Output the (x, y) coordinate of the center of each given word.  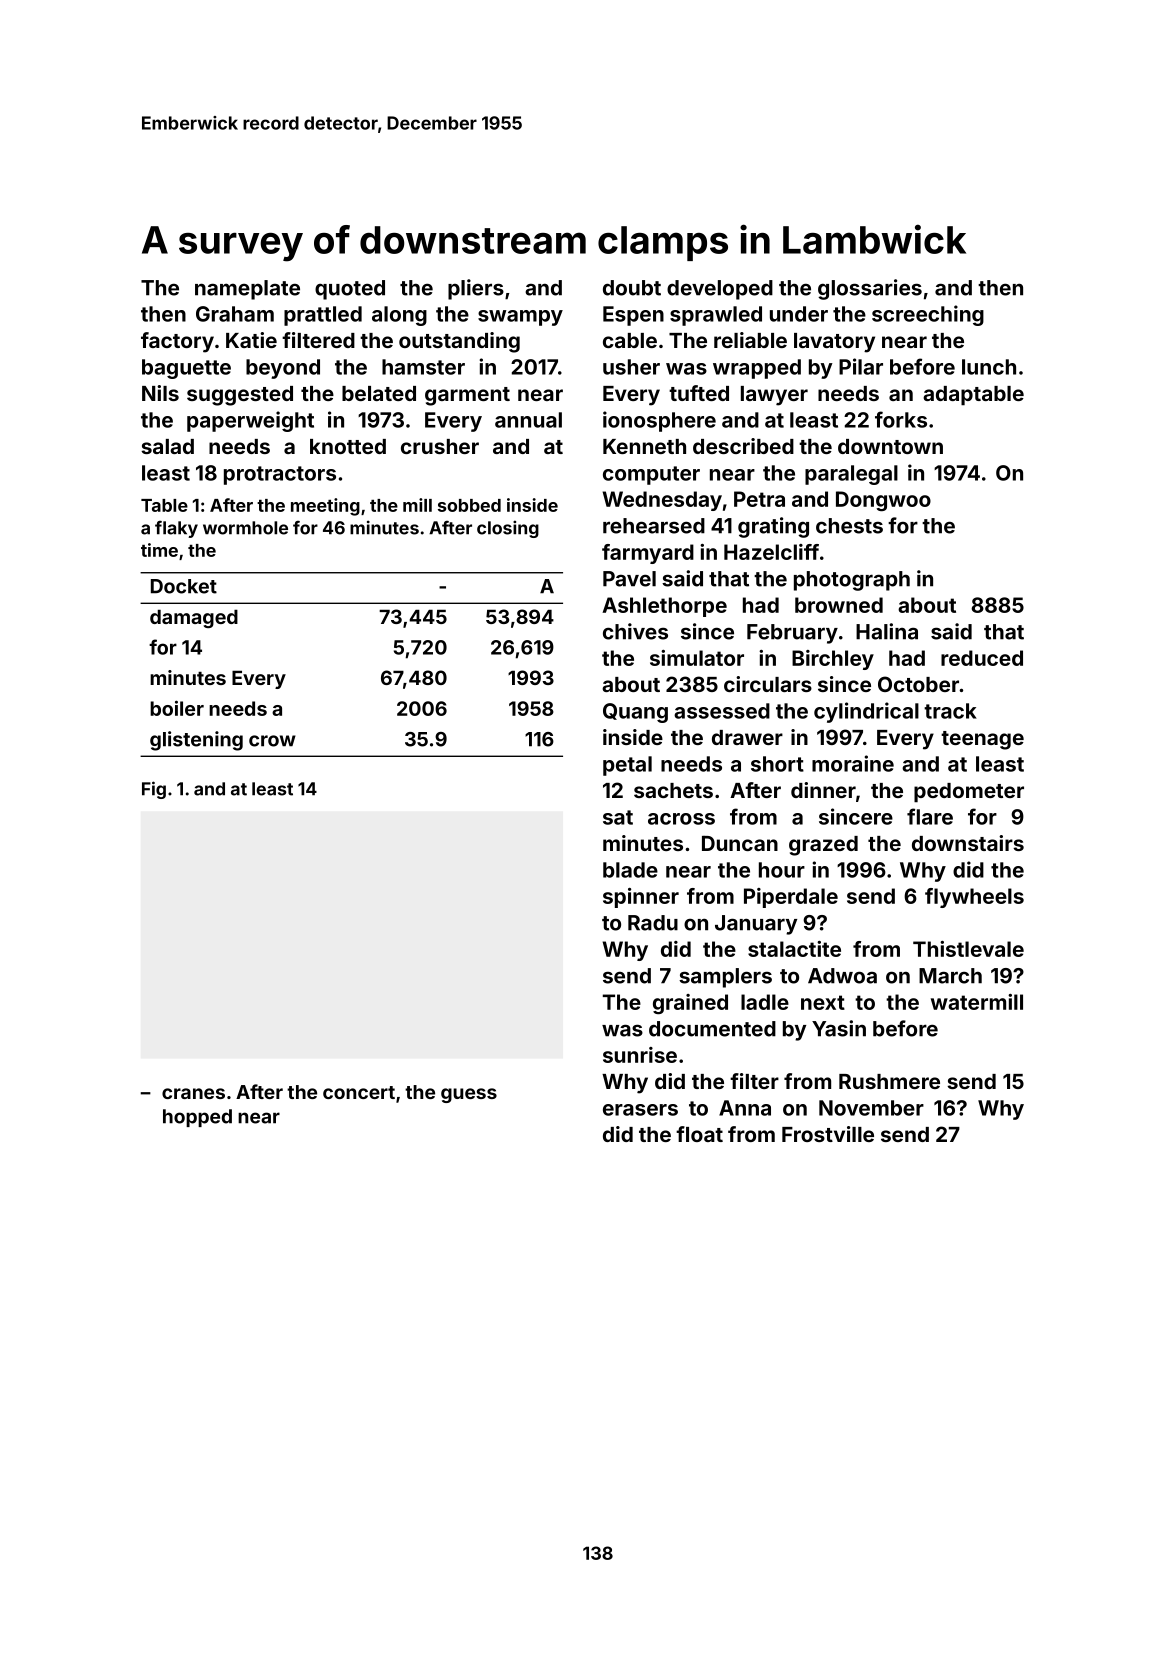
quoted (350, 290)
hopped (197, 1118)
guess (469, 1095)
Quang (635, 713)
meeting (325, 507)
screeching (928, 315)
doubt (632, 288)
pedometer (969, 793)
